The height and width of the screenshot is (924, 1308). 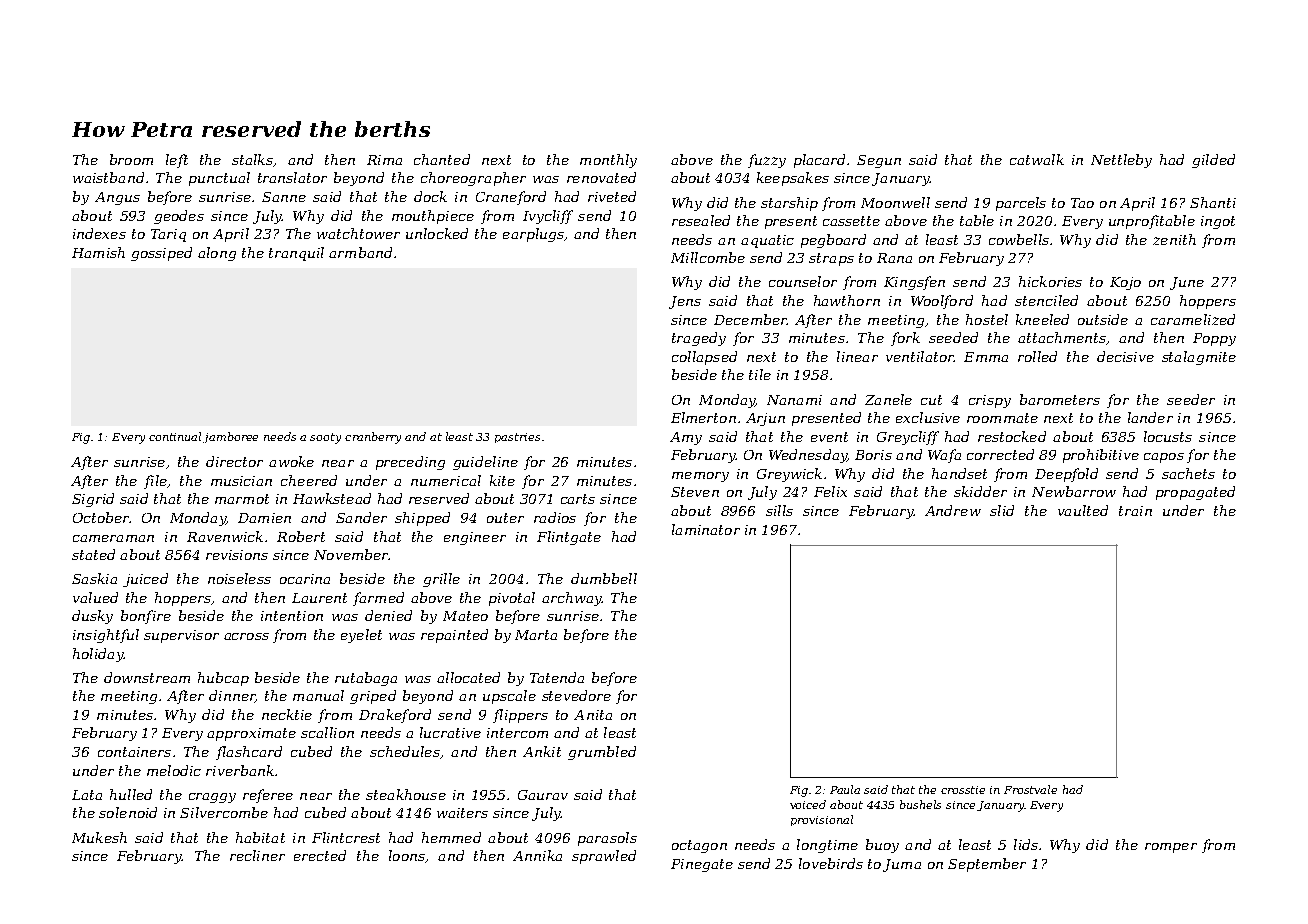 What do you see at coordinates (831, 259) in the screenshot?
I see `straps` at bounding box center [831, 259].
